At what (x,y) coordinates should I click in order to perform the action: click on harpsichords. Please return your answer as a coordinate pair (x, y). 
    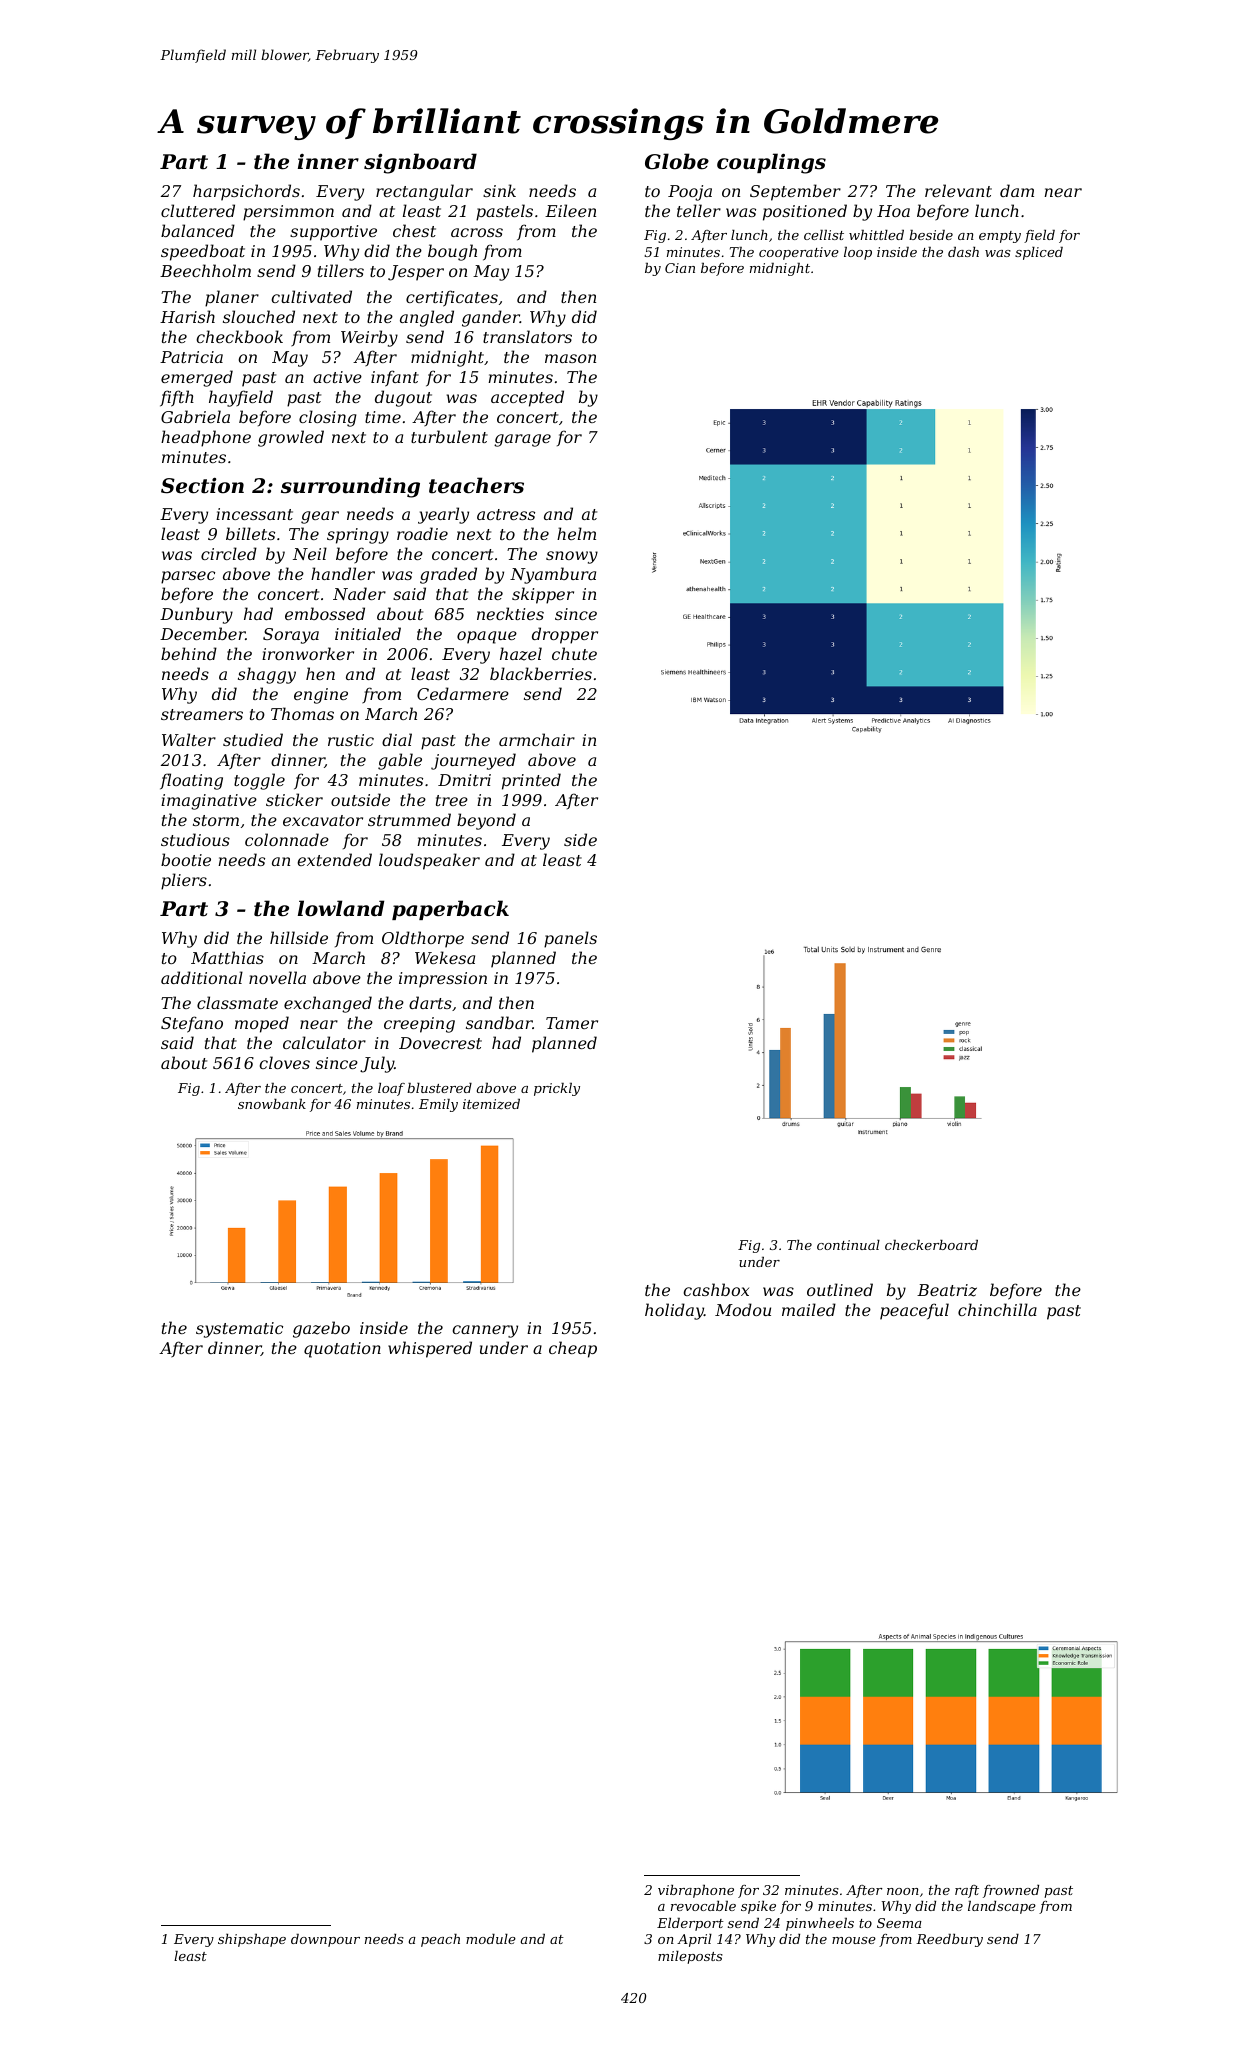
    Looking at the image, I should click on (246, 192).
